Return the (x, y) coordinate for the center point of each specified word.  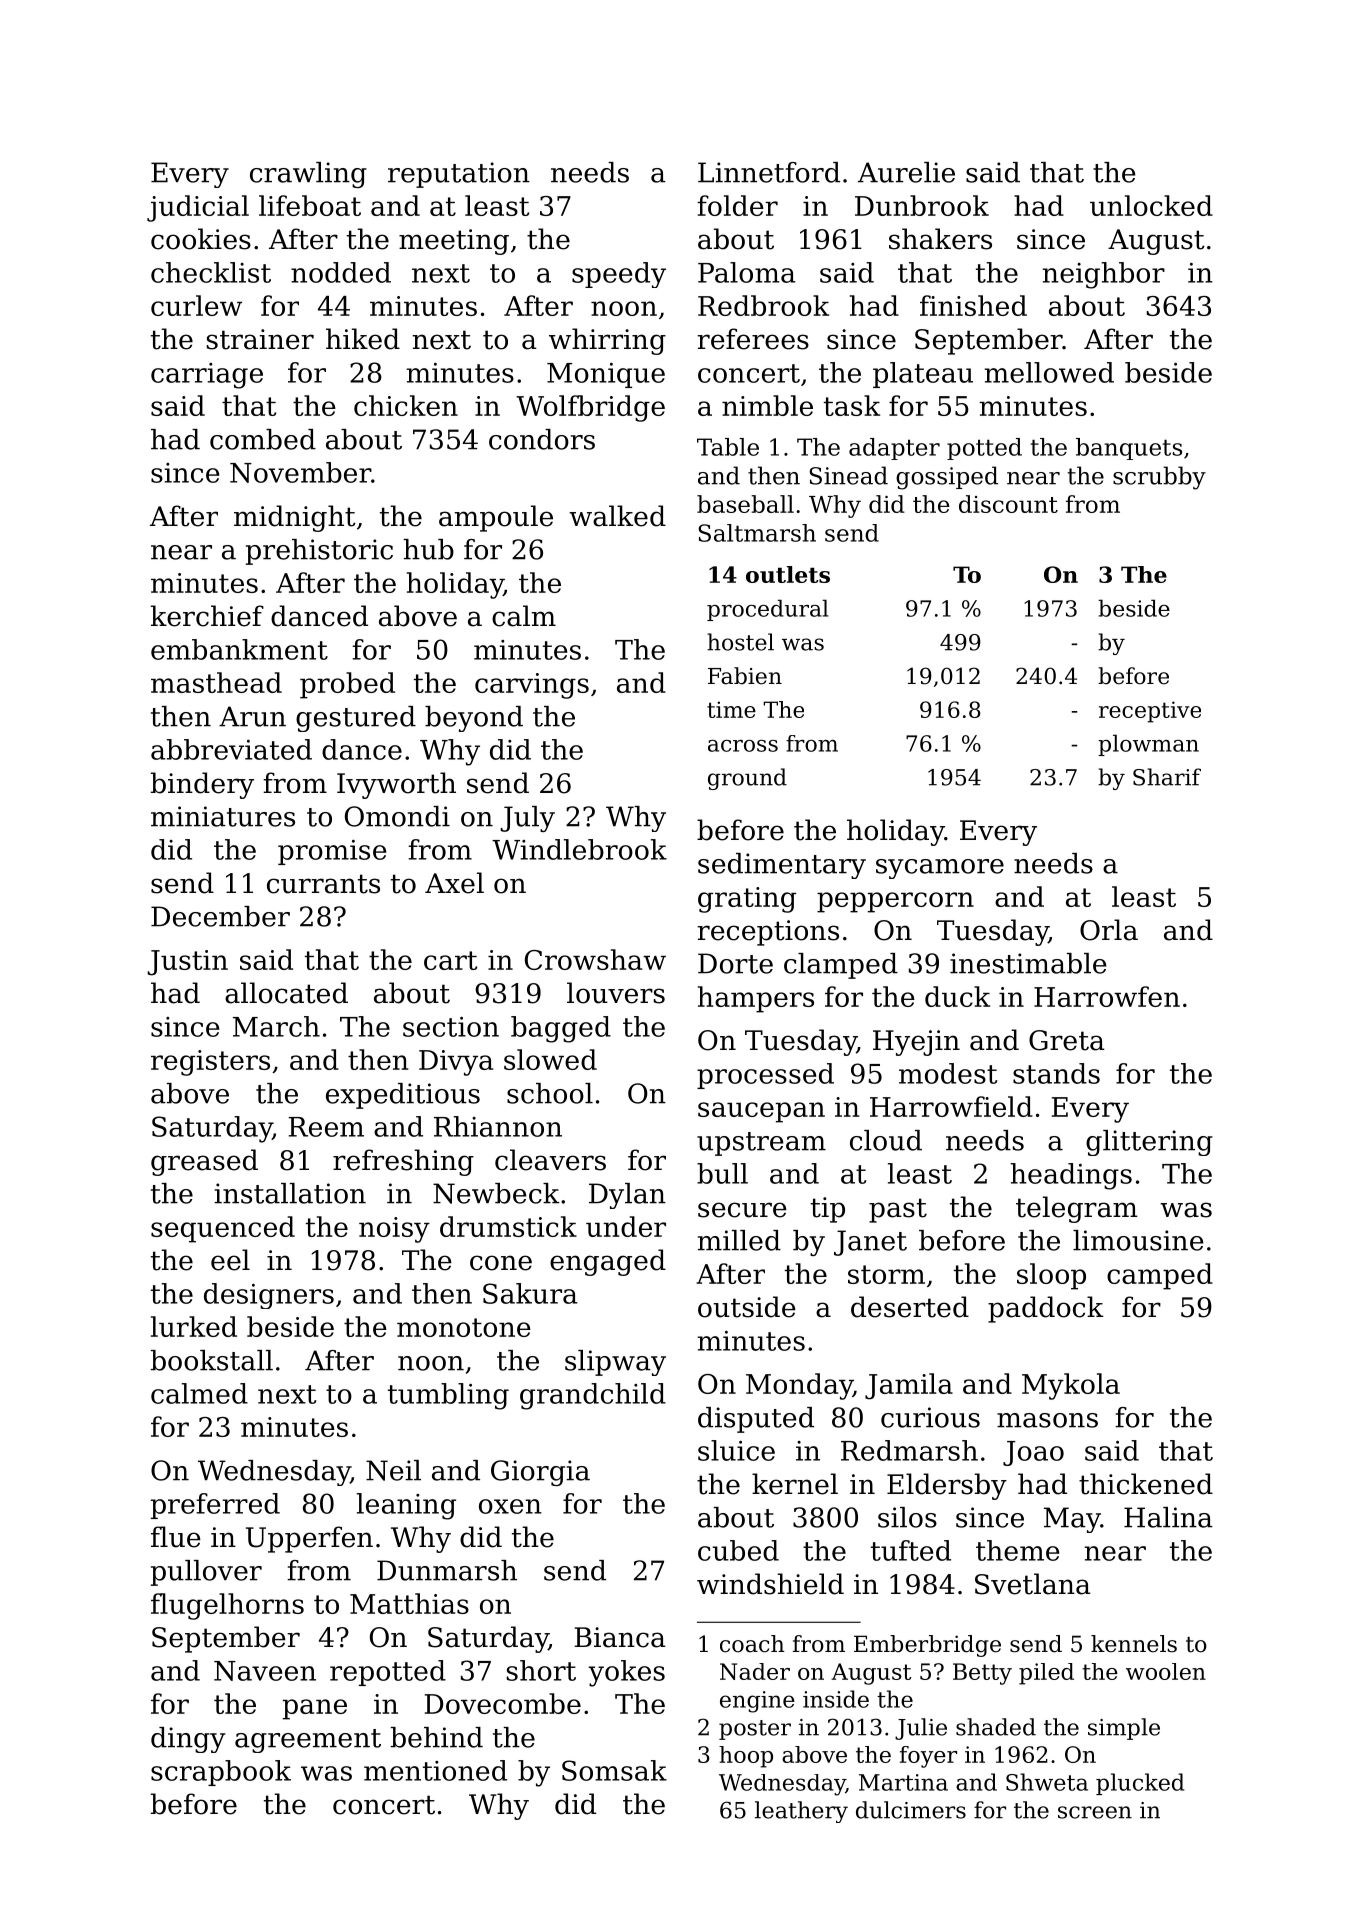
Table (728, 447)
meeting (454, 242)
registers (210, 1063)
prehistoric (319, 552)
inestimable (1028, 963)
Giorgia (540, 1473)
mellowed (1049, 372)
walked (617, 516)
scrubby (1159, 478)
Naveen (265, 1671)
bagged (561, 1029)
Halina (1168, 1517)
